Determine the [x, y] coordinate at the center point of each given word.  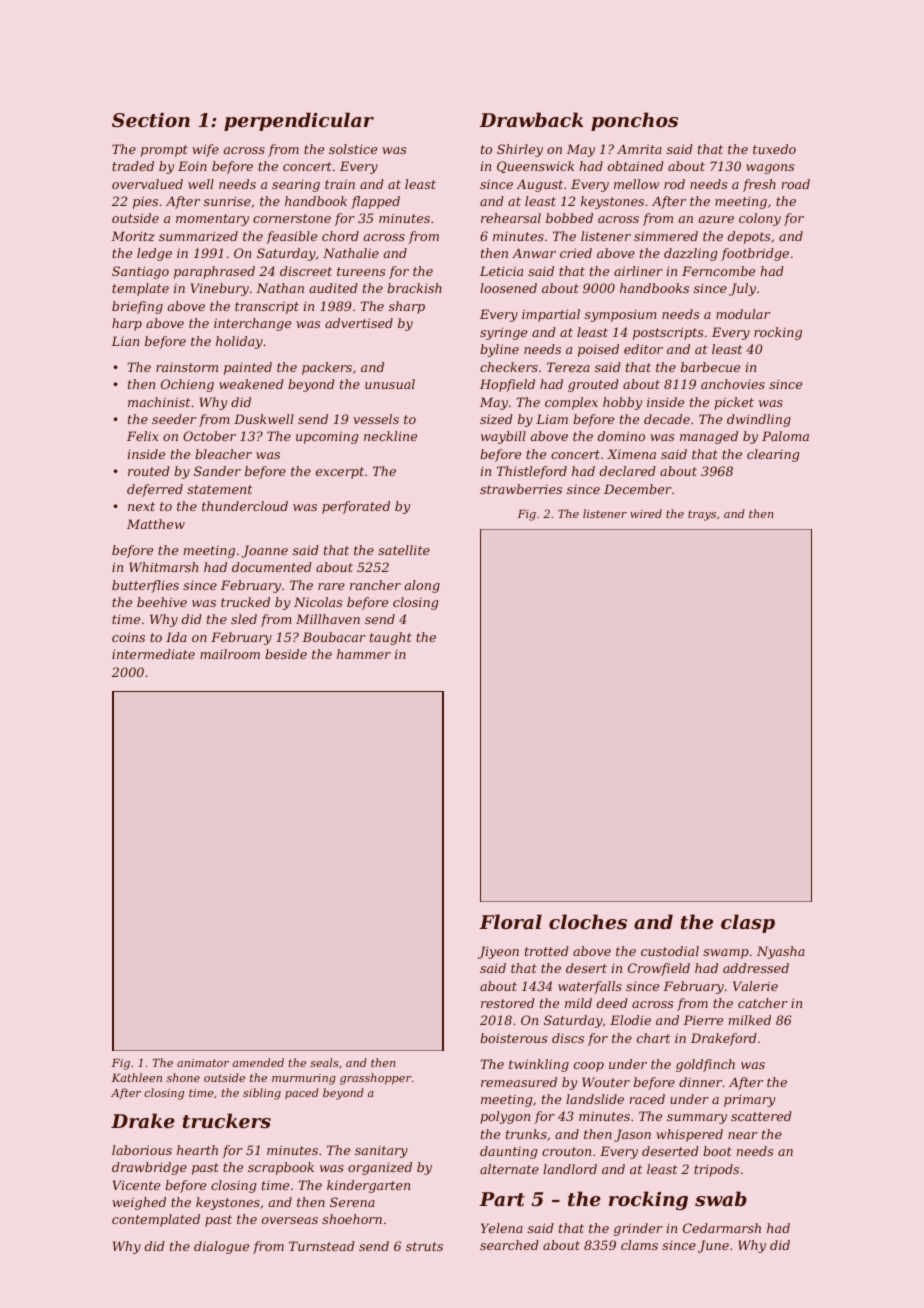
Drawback [531, 119]
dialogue [221, 1247]
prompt [164, 151]
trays [702, 515]
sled [244, 619]
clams [639, 1245]
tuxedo [774, 149]
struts [424, 1246]
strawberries [521, 489]
